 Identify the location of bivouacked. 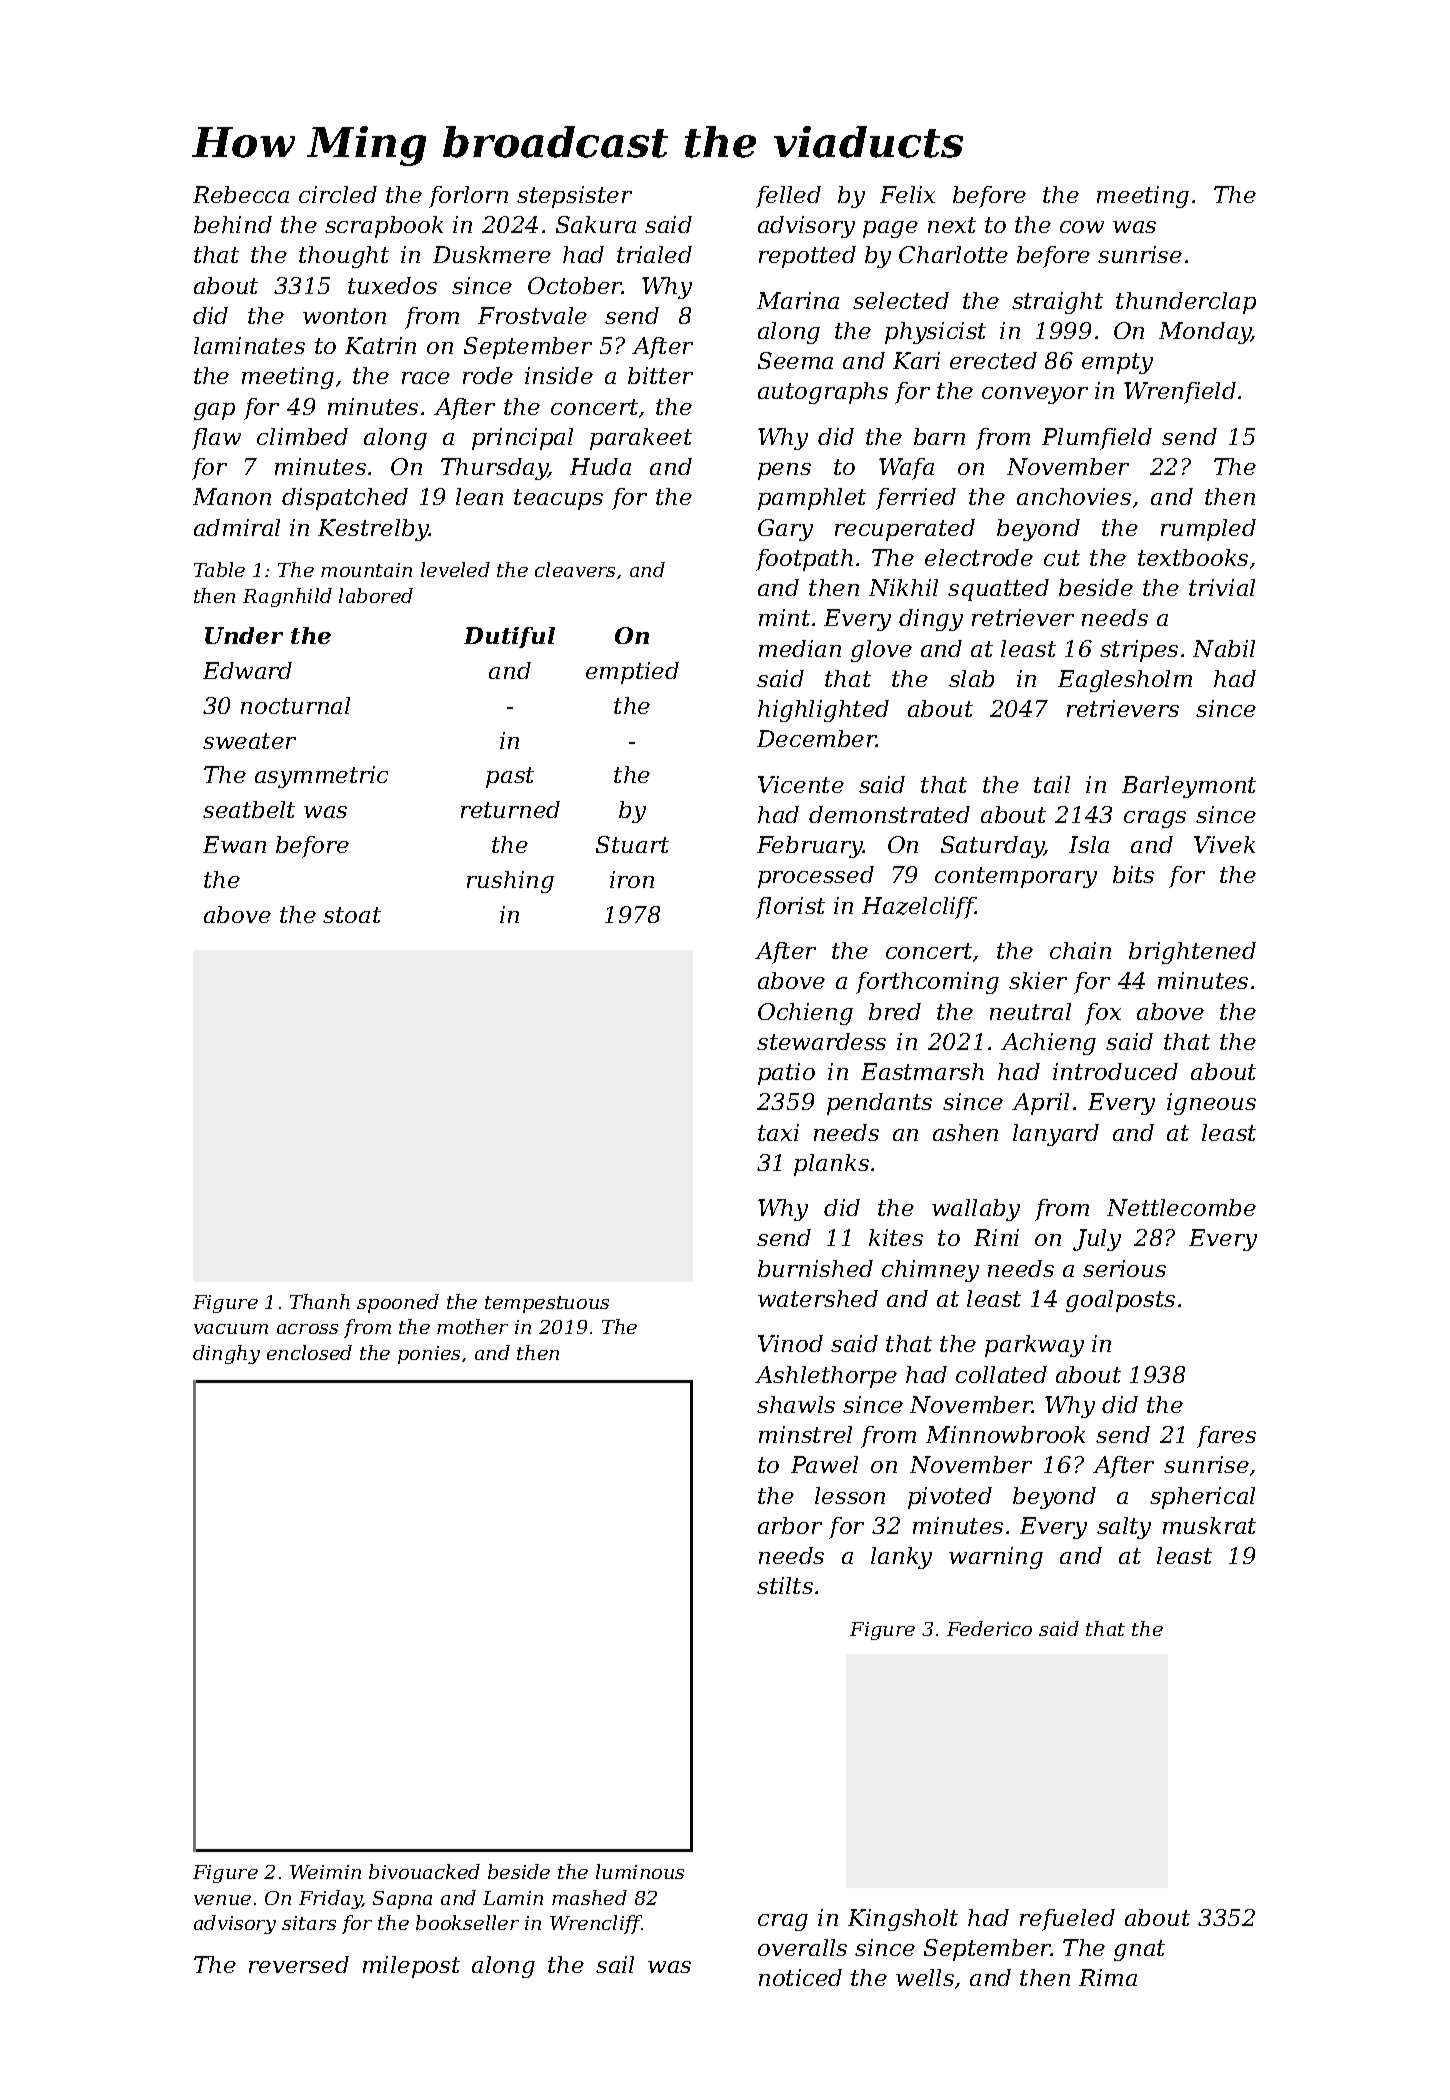
(424, 1871).
